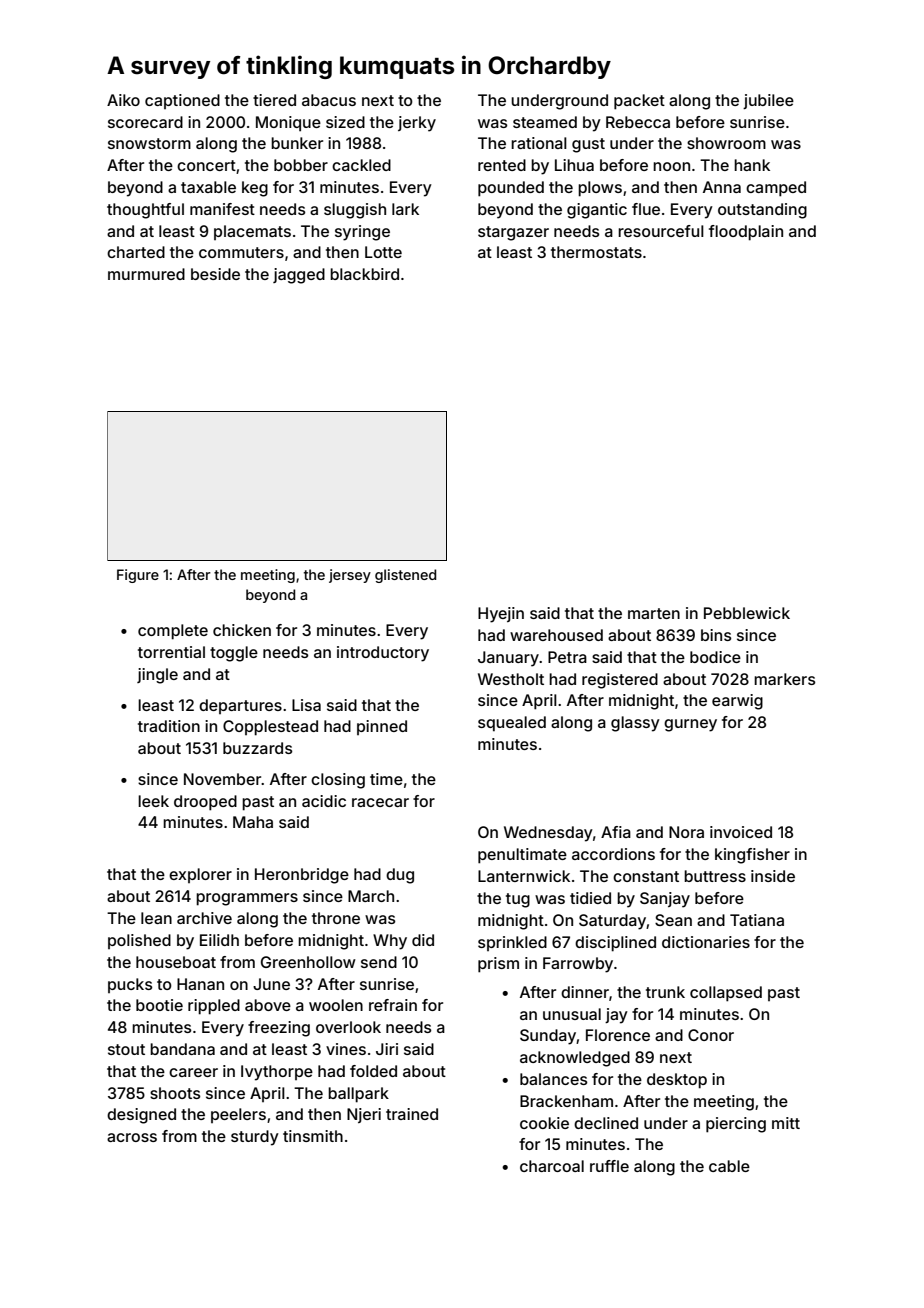 The width and height of the image is (924, 1308). I want to click on Rebecca, so click(638, 122).
